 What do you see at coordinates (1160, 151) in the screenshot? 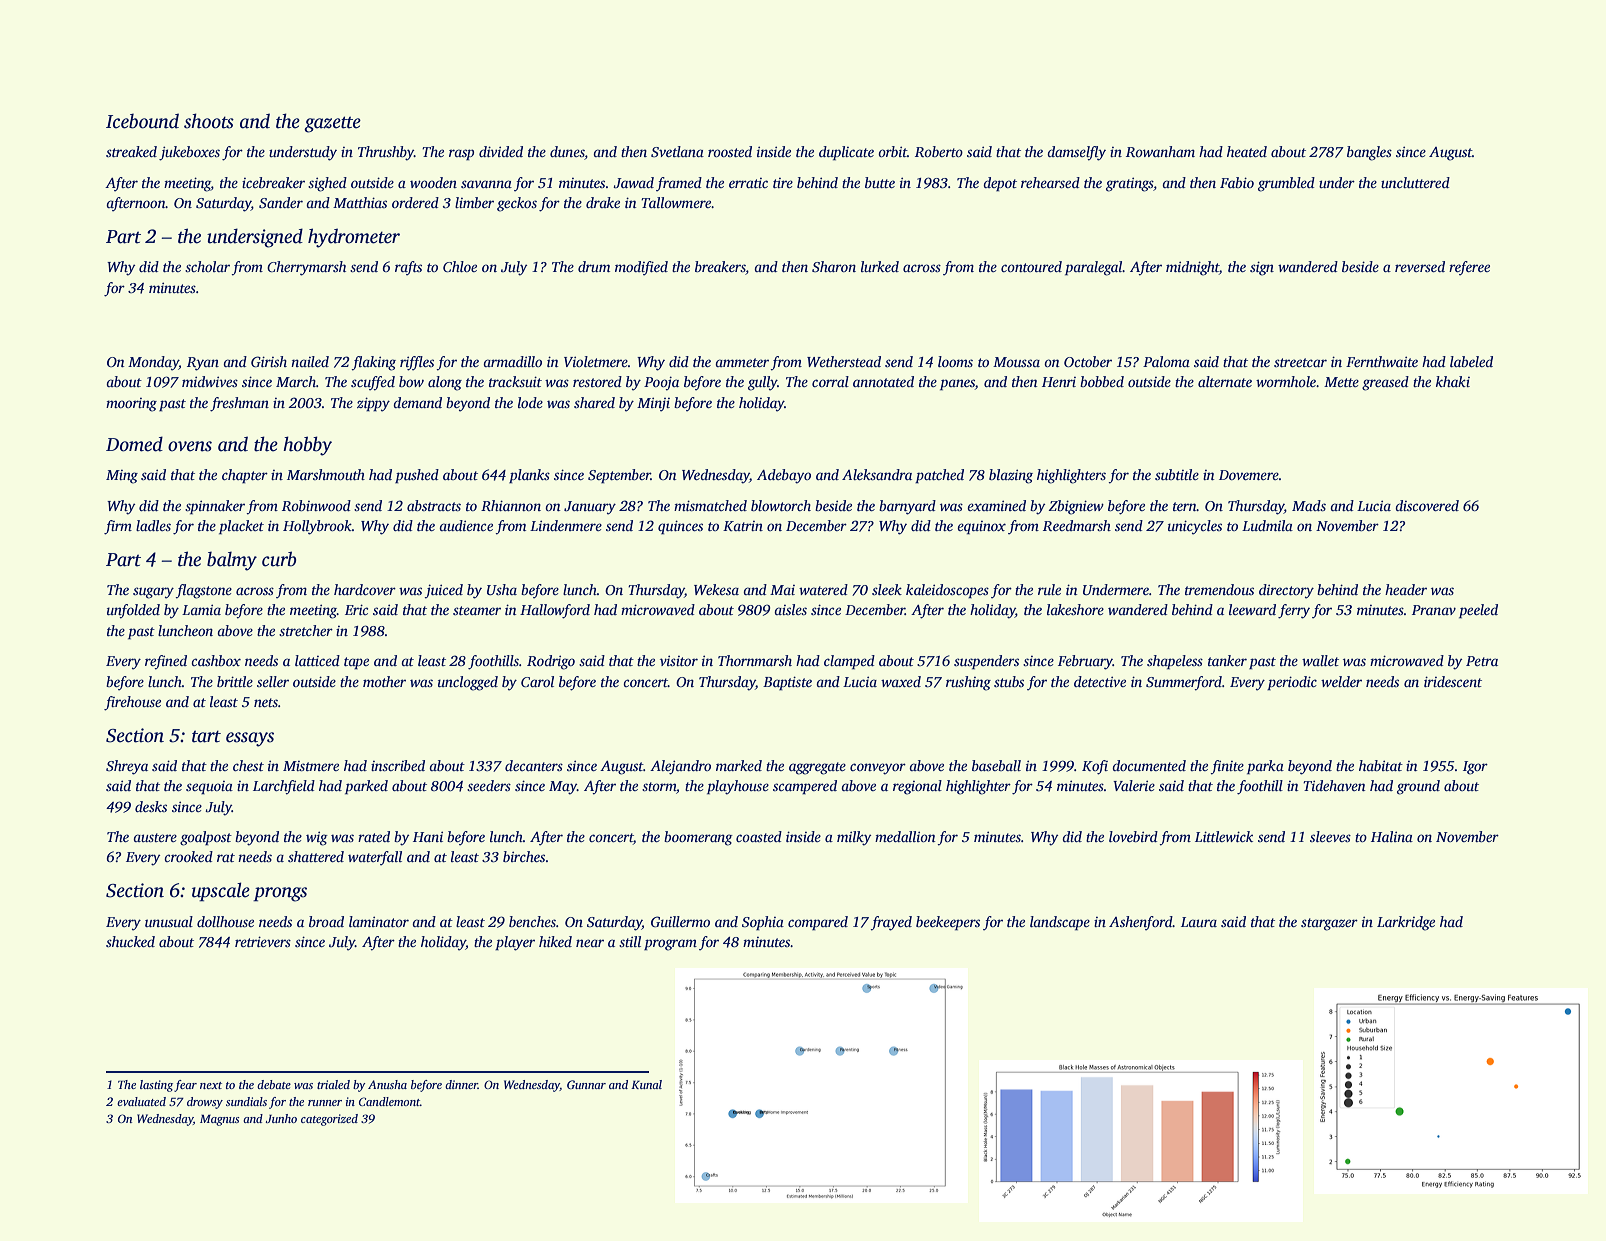
I see `Rowanham` at bounding box center [1160, 151].
